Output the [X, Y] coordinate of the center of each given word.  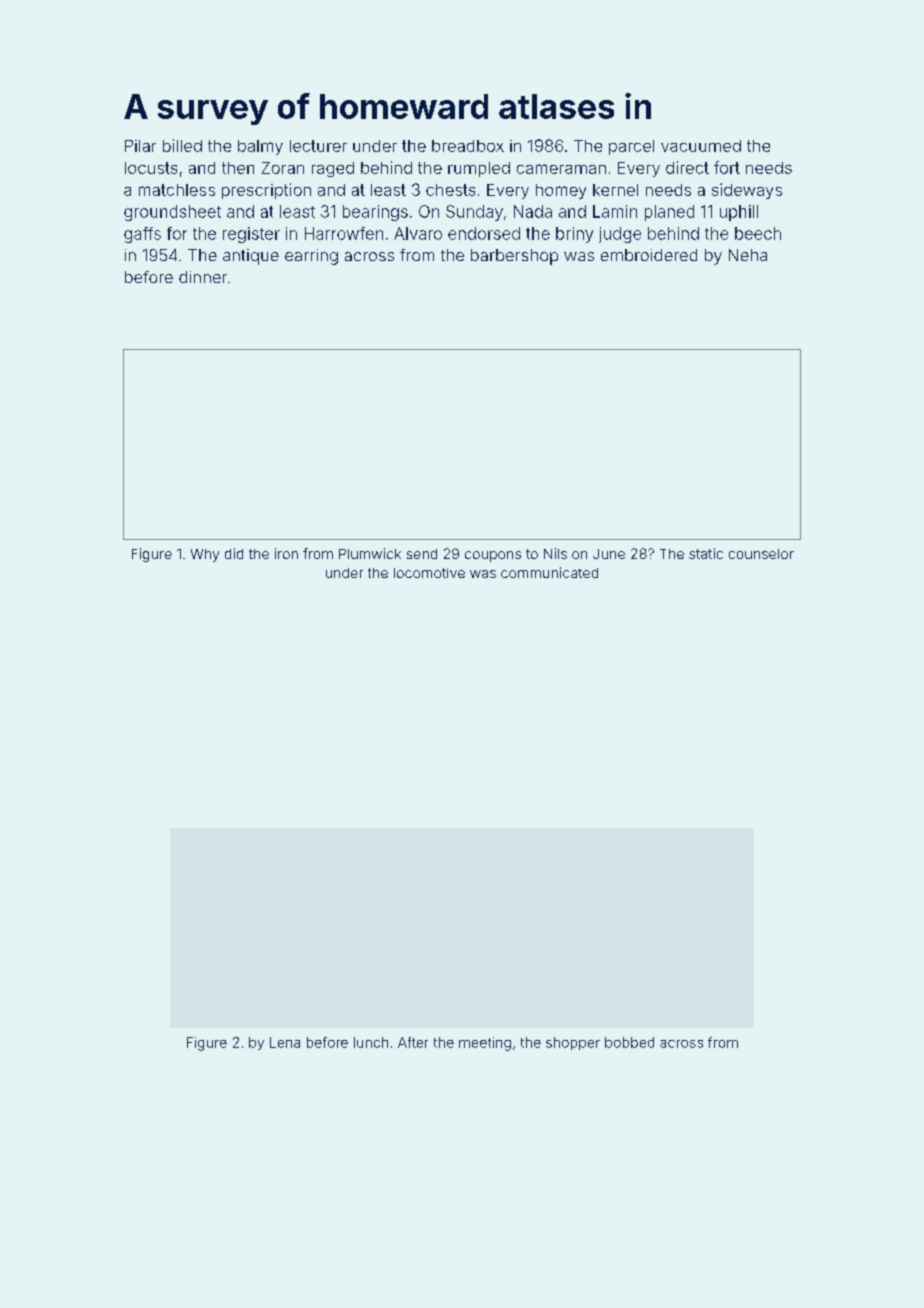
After [413, 1042]
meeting [485, 1044]
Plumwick [370, 553]
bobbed [629, 1042]
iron [286, 553]
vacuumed [701, 146]
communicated [549, 572]
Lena [285, 1042]
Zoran [283, 168]
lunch [371, 1042]
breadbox [468, 146]
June [609, 554]
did [234, 553]
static [706, 553]
